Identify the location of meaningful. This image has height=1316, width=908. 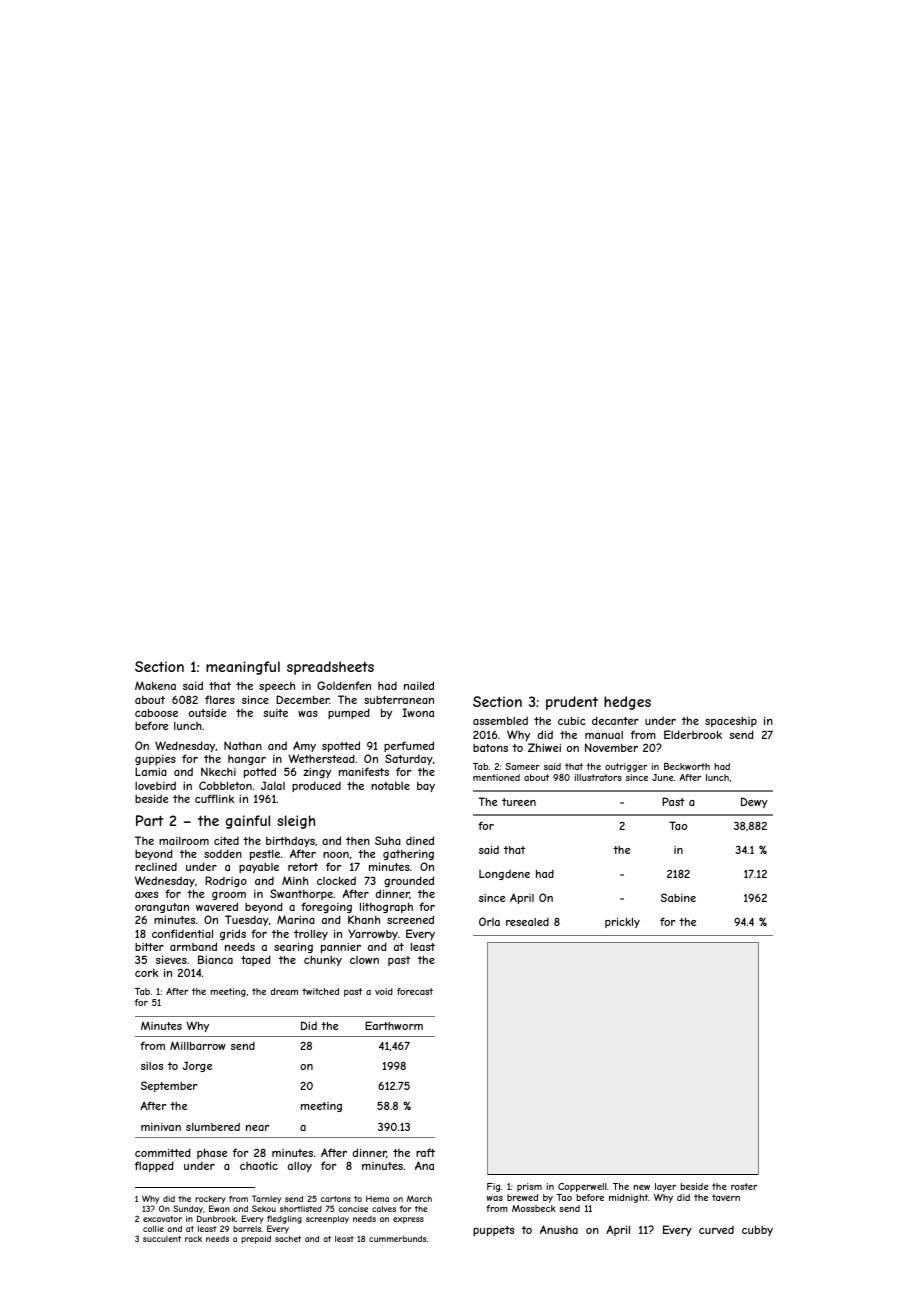
(243, 668).
